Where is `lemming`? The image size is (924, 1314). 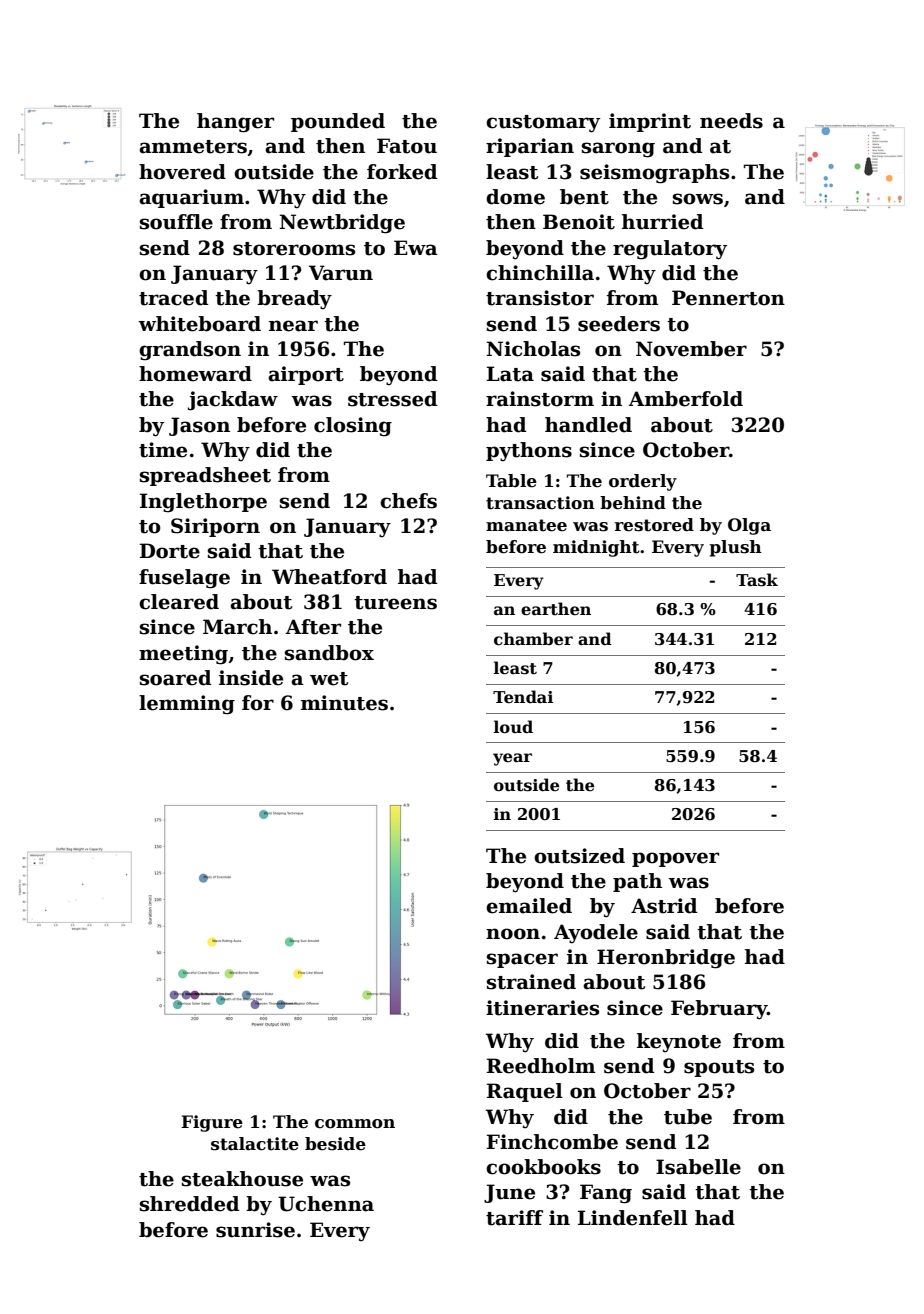
lemming is located at coordinates (187, 705).
